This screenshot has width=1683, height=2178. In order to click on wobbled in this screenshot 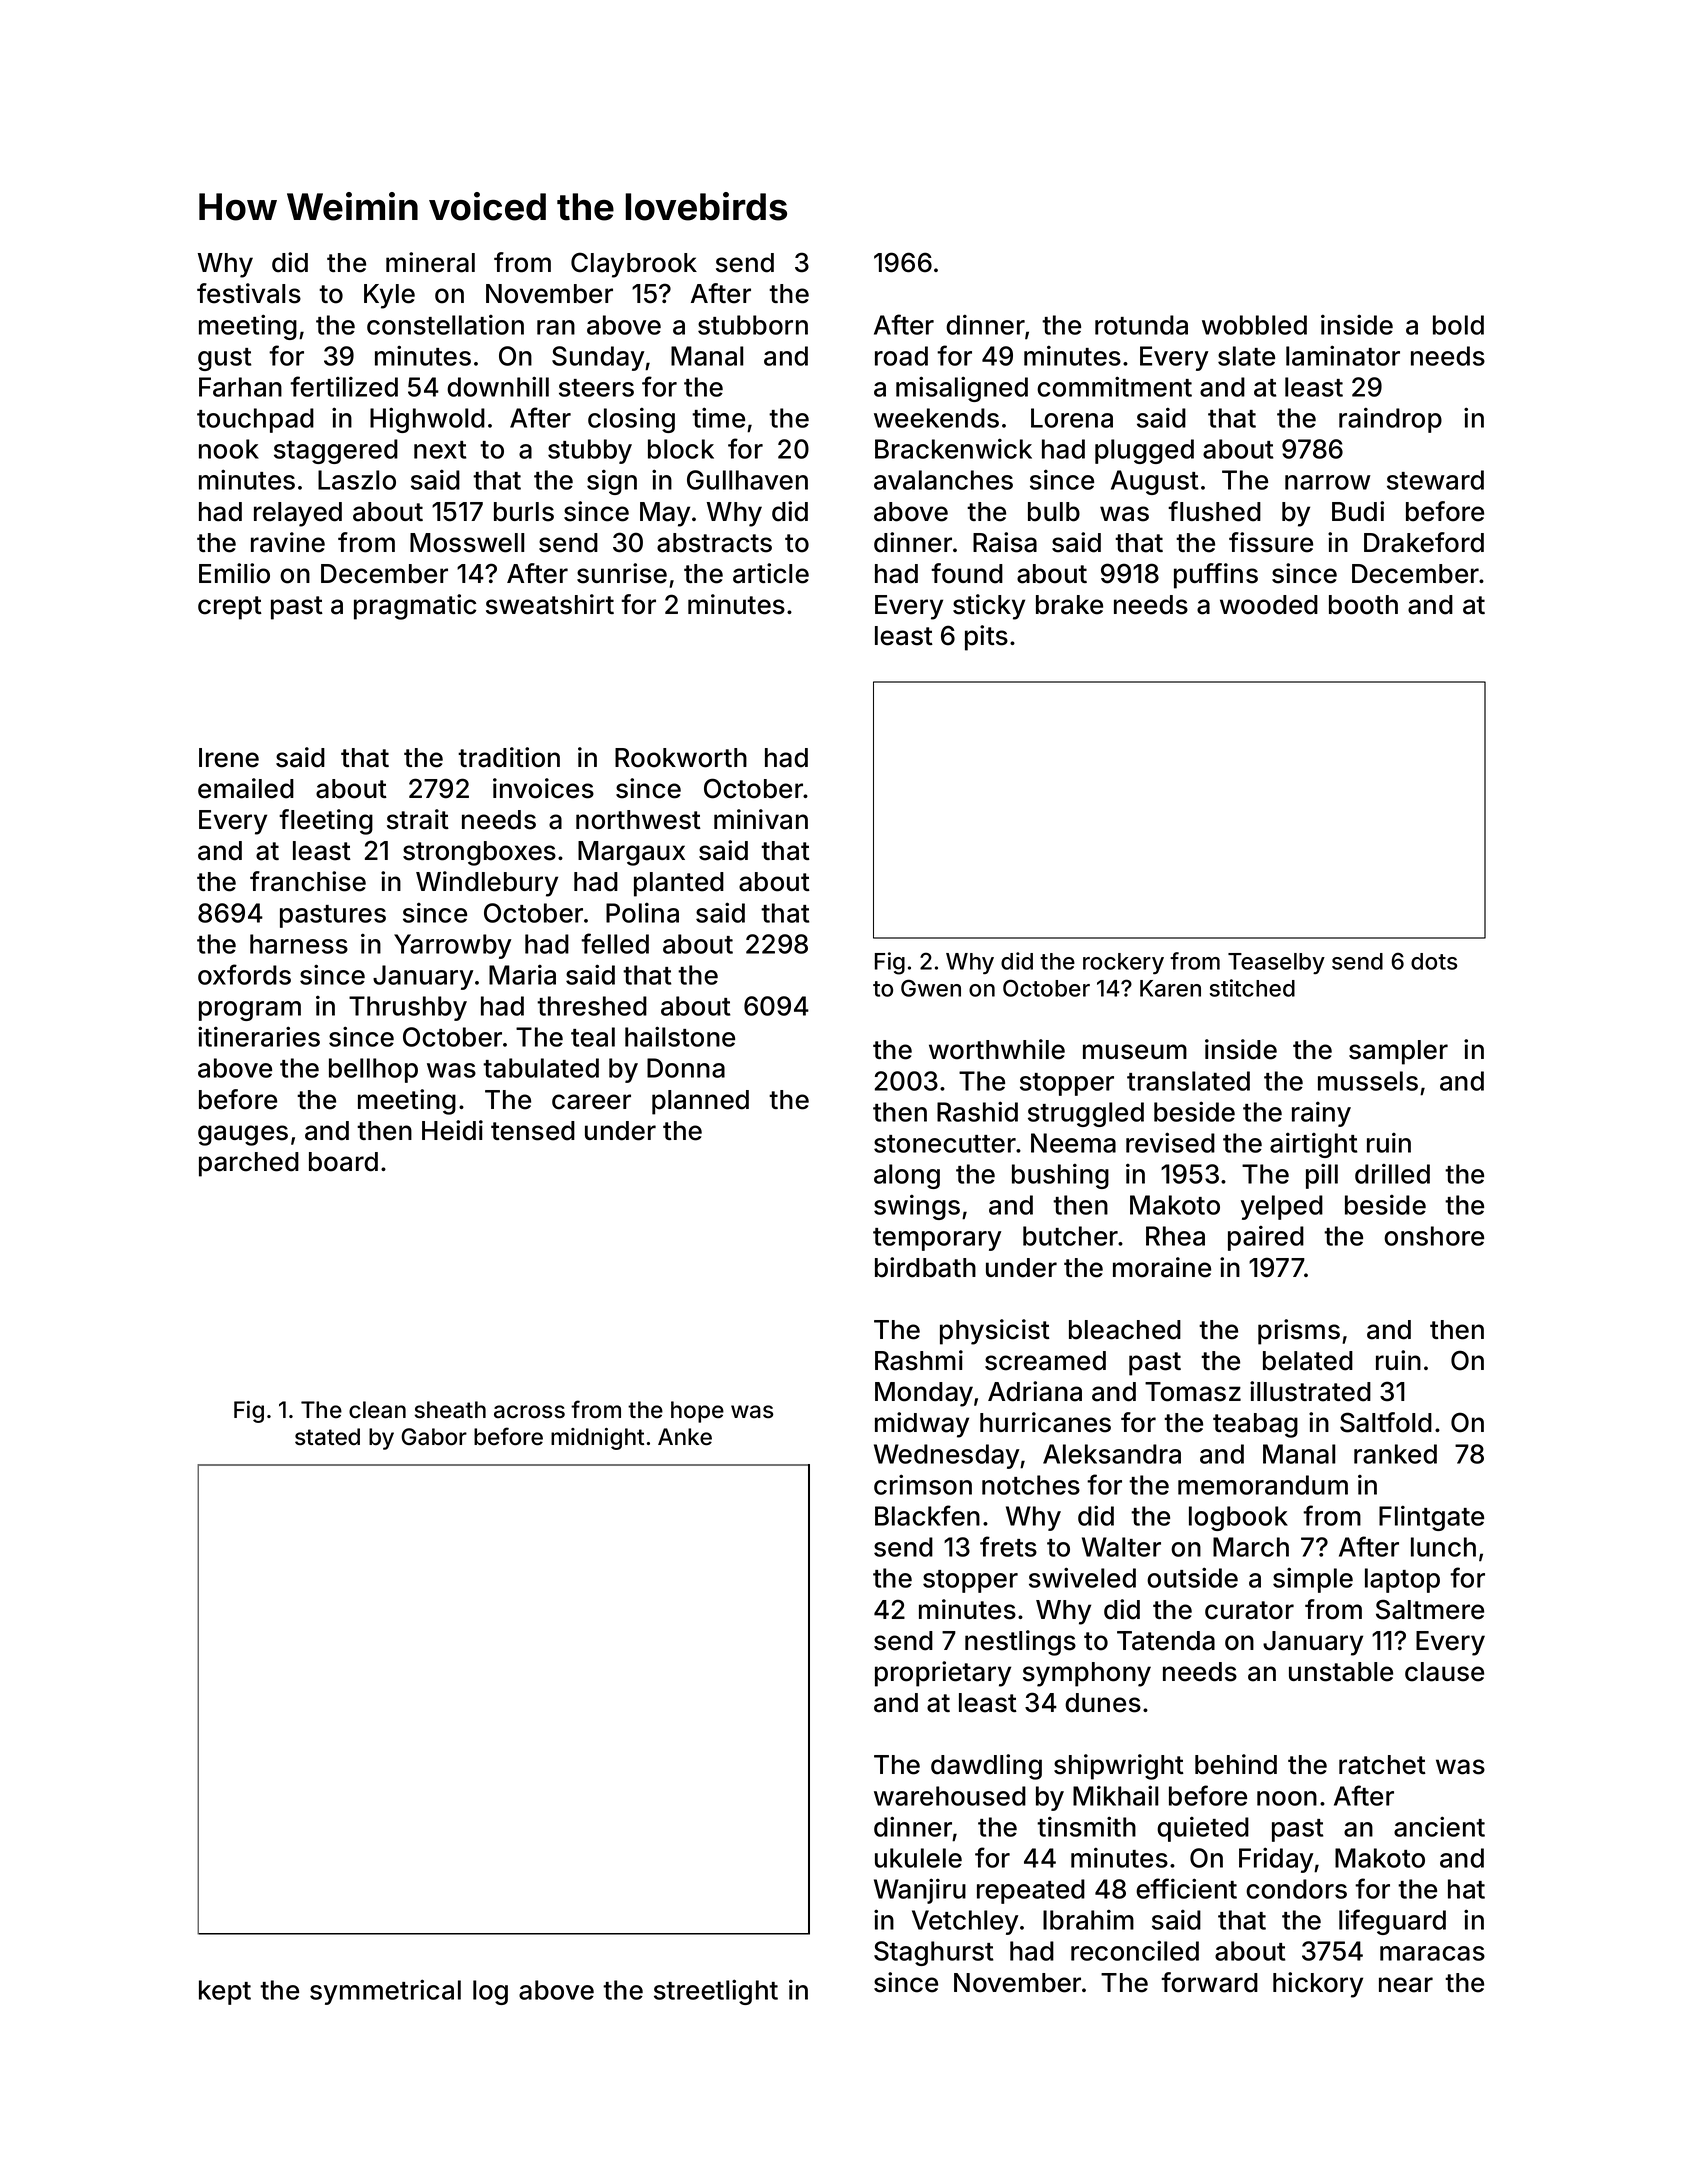, I will do `click(1254, 325)`.
